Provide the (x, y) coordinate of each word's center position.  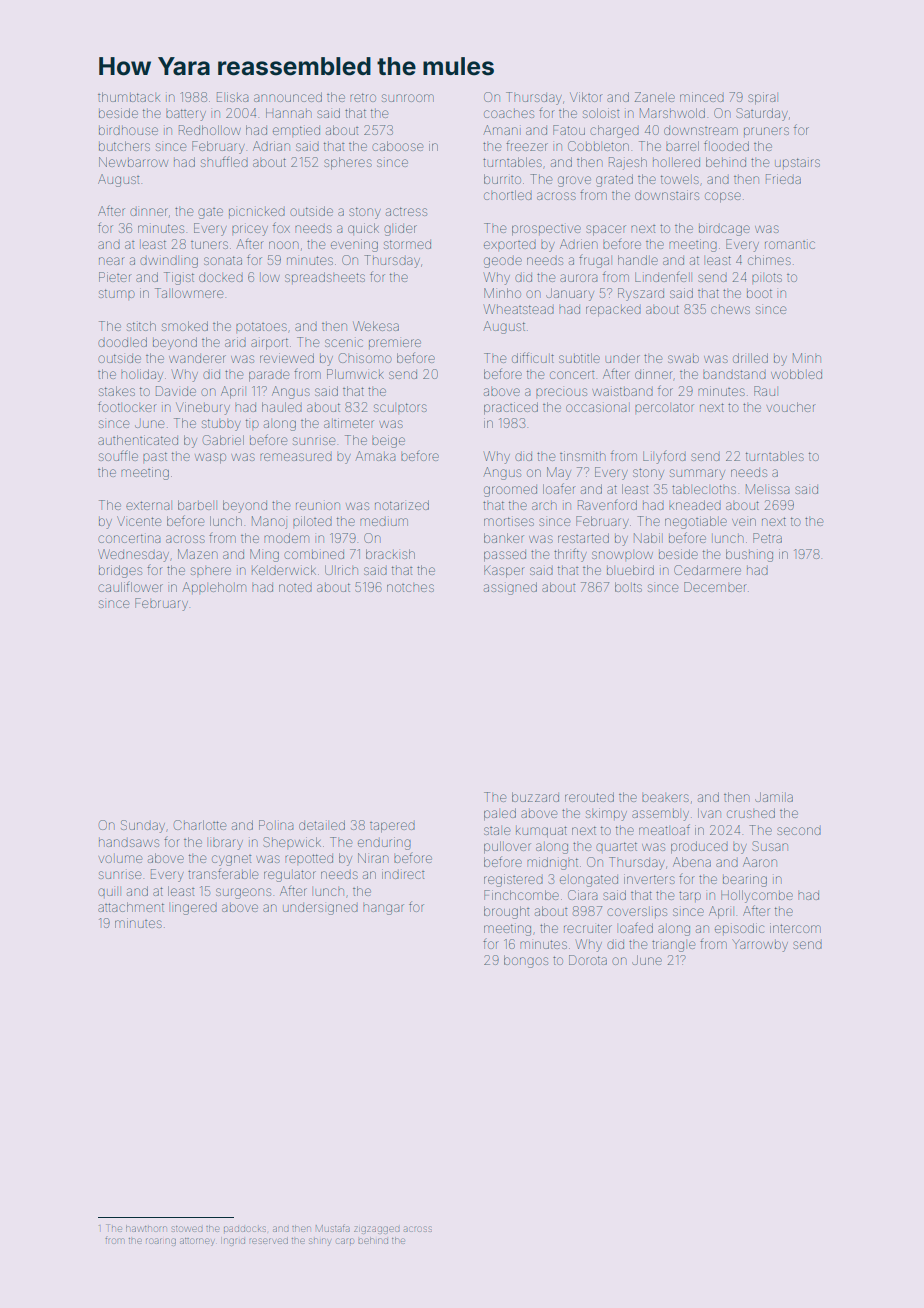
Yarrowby (760, 945)
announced (288, 97)
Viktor (586, 97)
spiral (762, 98)
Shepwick (292, 842)
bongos (526, 961)
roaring (161, 1242)
